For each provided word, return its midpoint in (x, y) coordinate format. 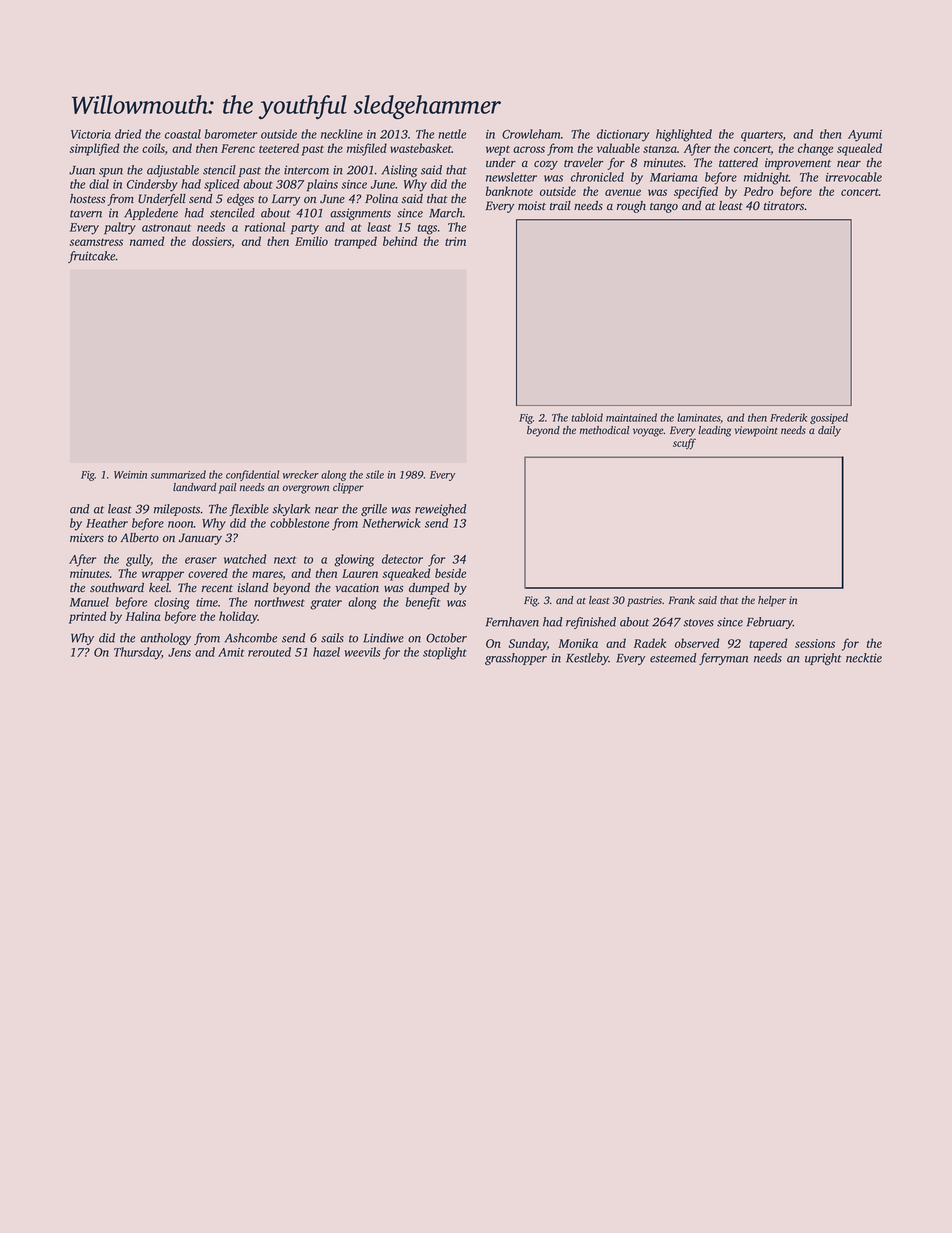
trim (455, 241)
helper (772, 601)
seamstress (96, 242)
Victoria (91, 134)
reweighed (440, 510)
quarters (762, 136)
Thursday (138, 653)
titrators (784, 206)
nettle (452, 134)
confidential (252, 475)
